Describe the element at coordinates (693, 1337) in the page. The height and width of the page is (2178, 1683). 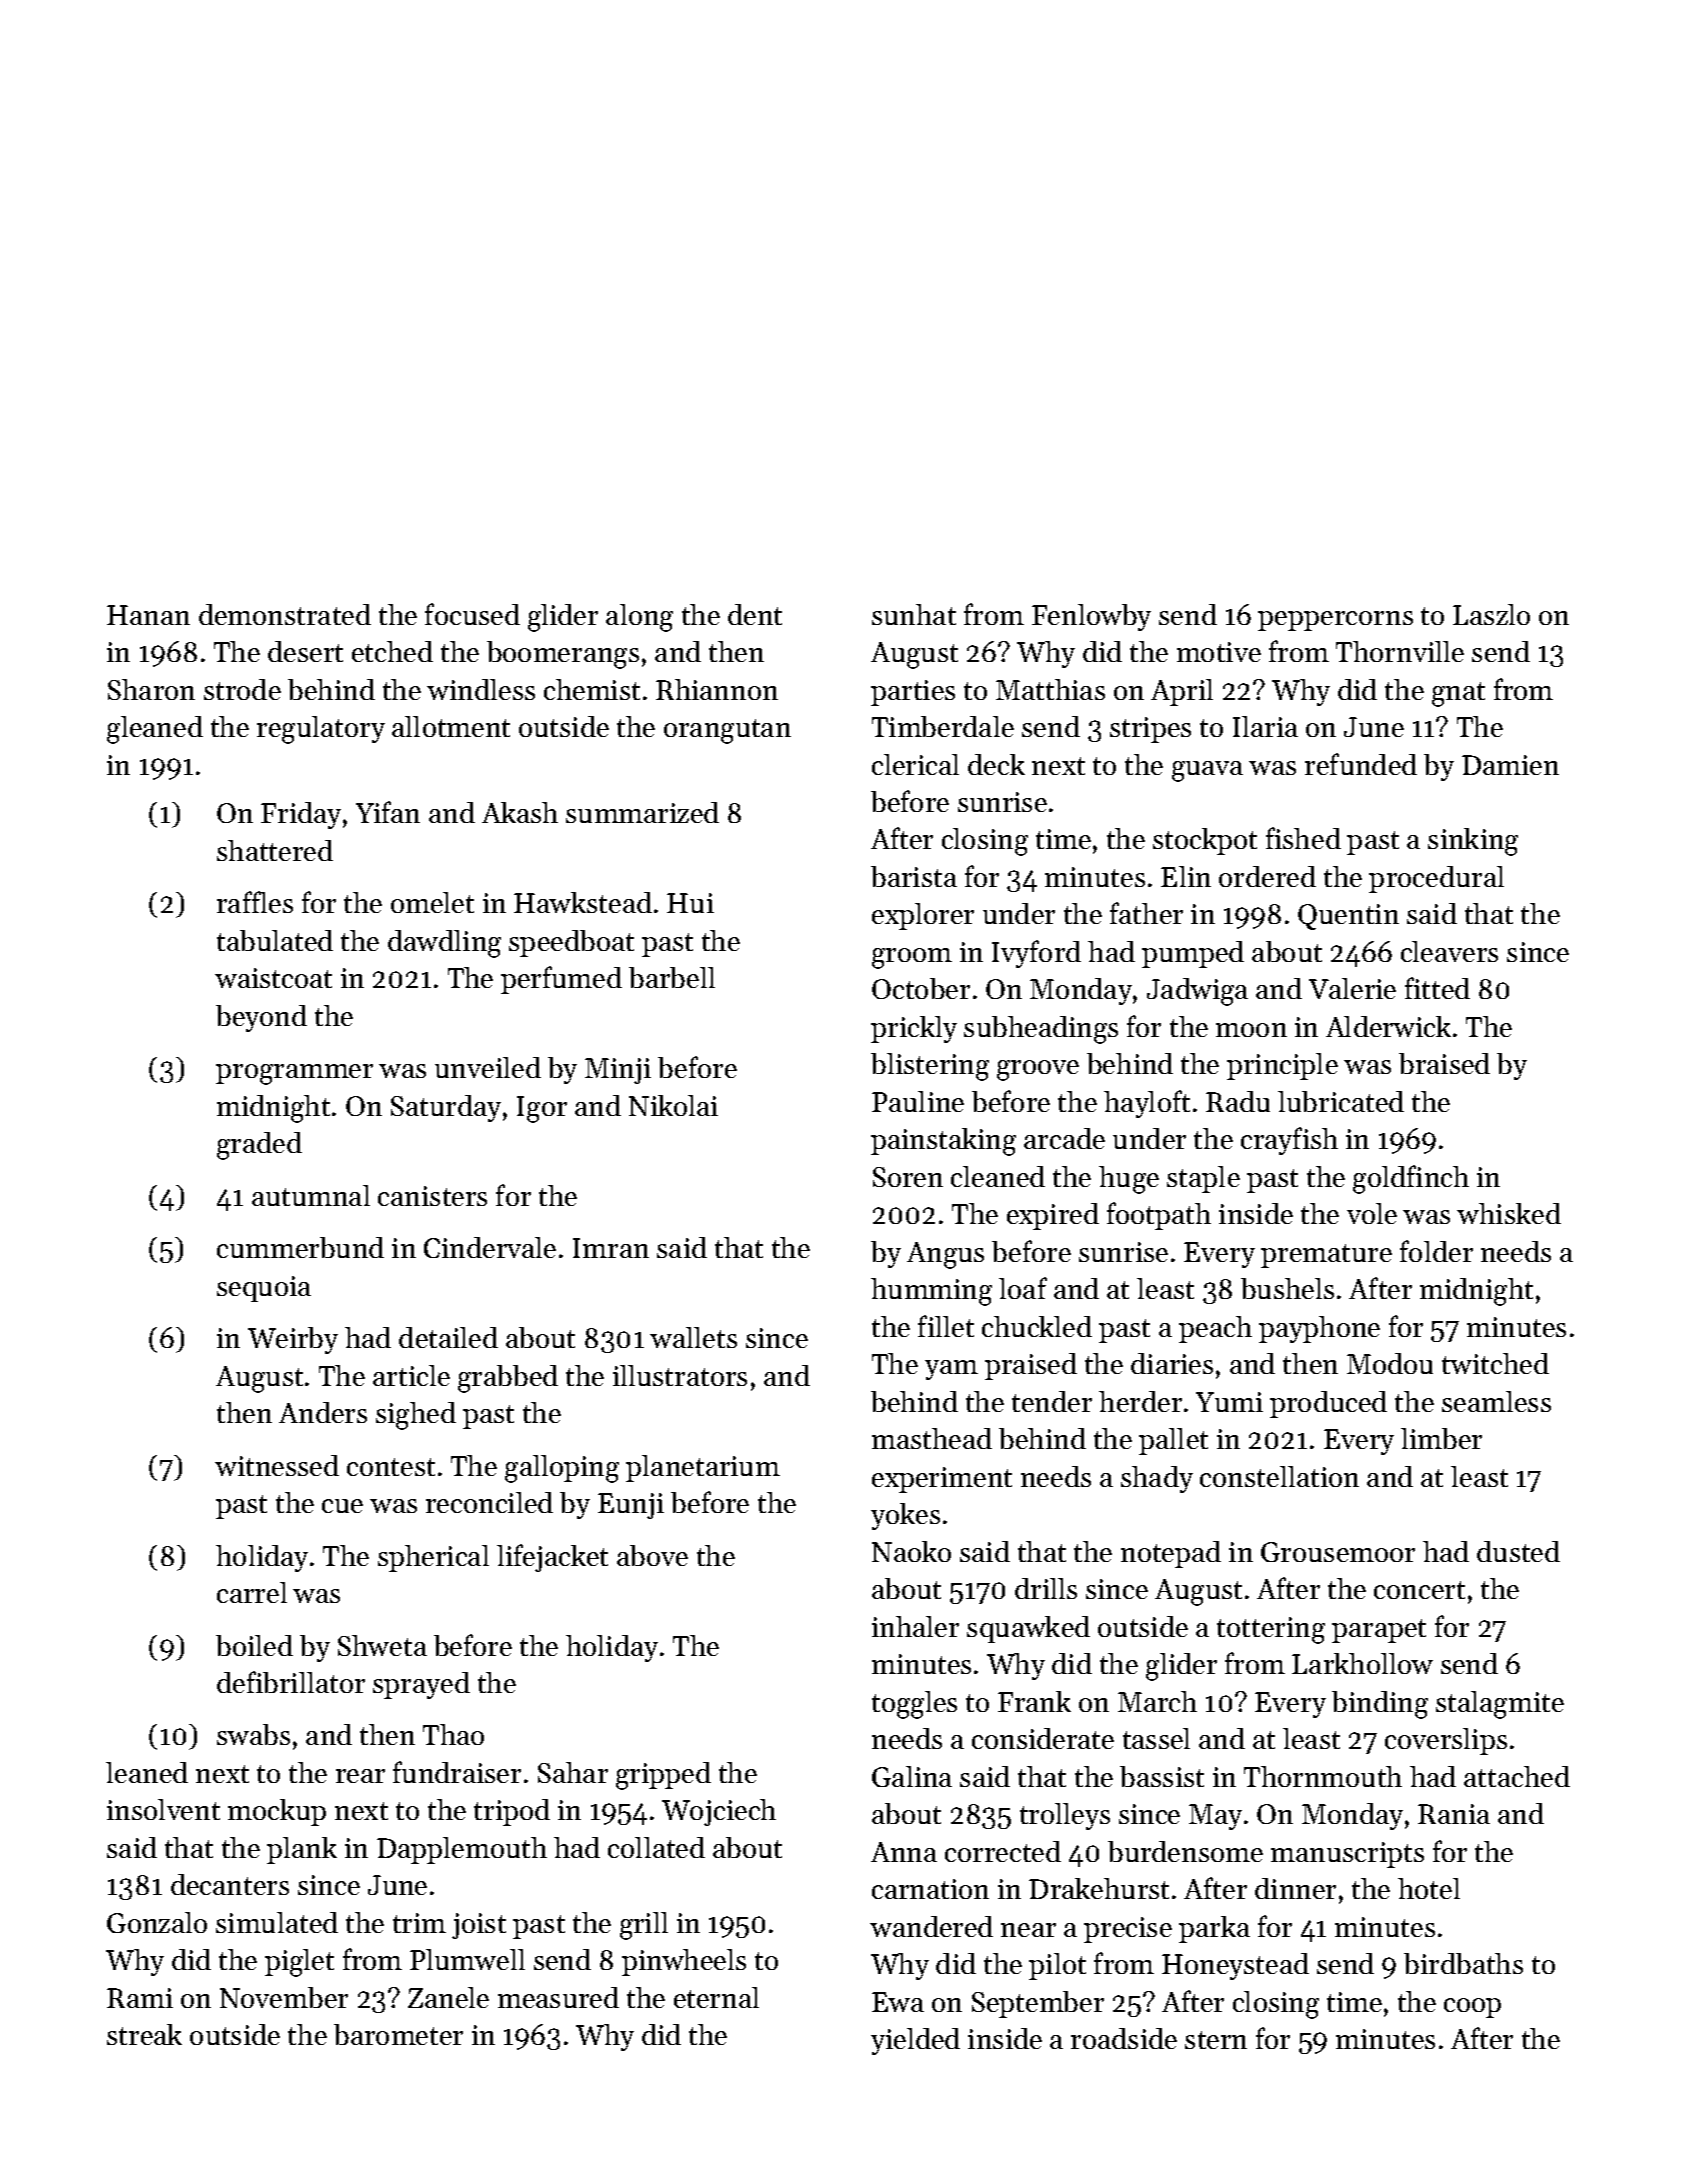
I see `wallets` at that location.
